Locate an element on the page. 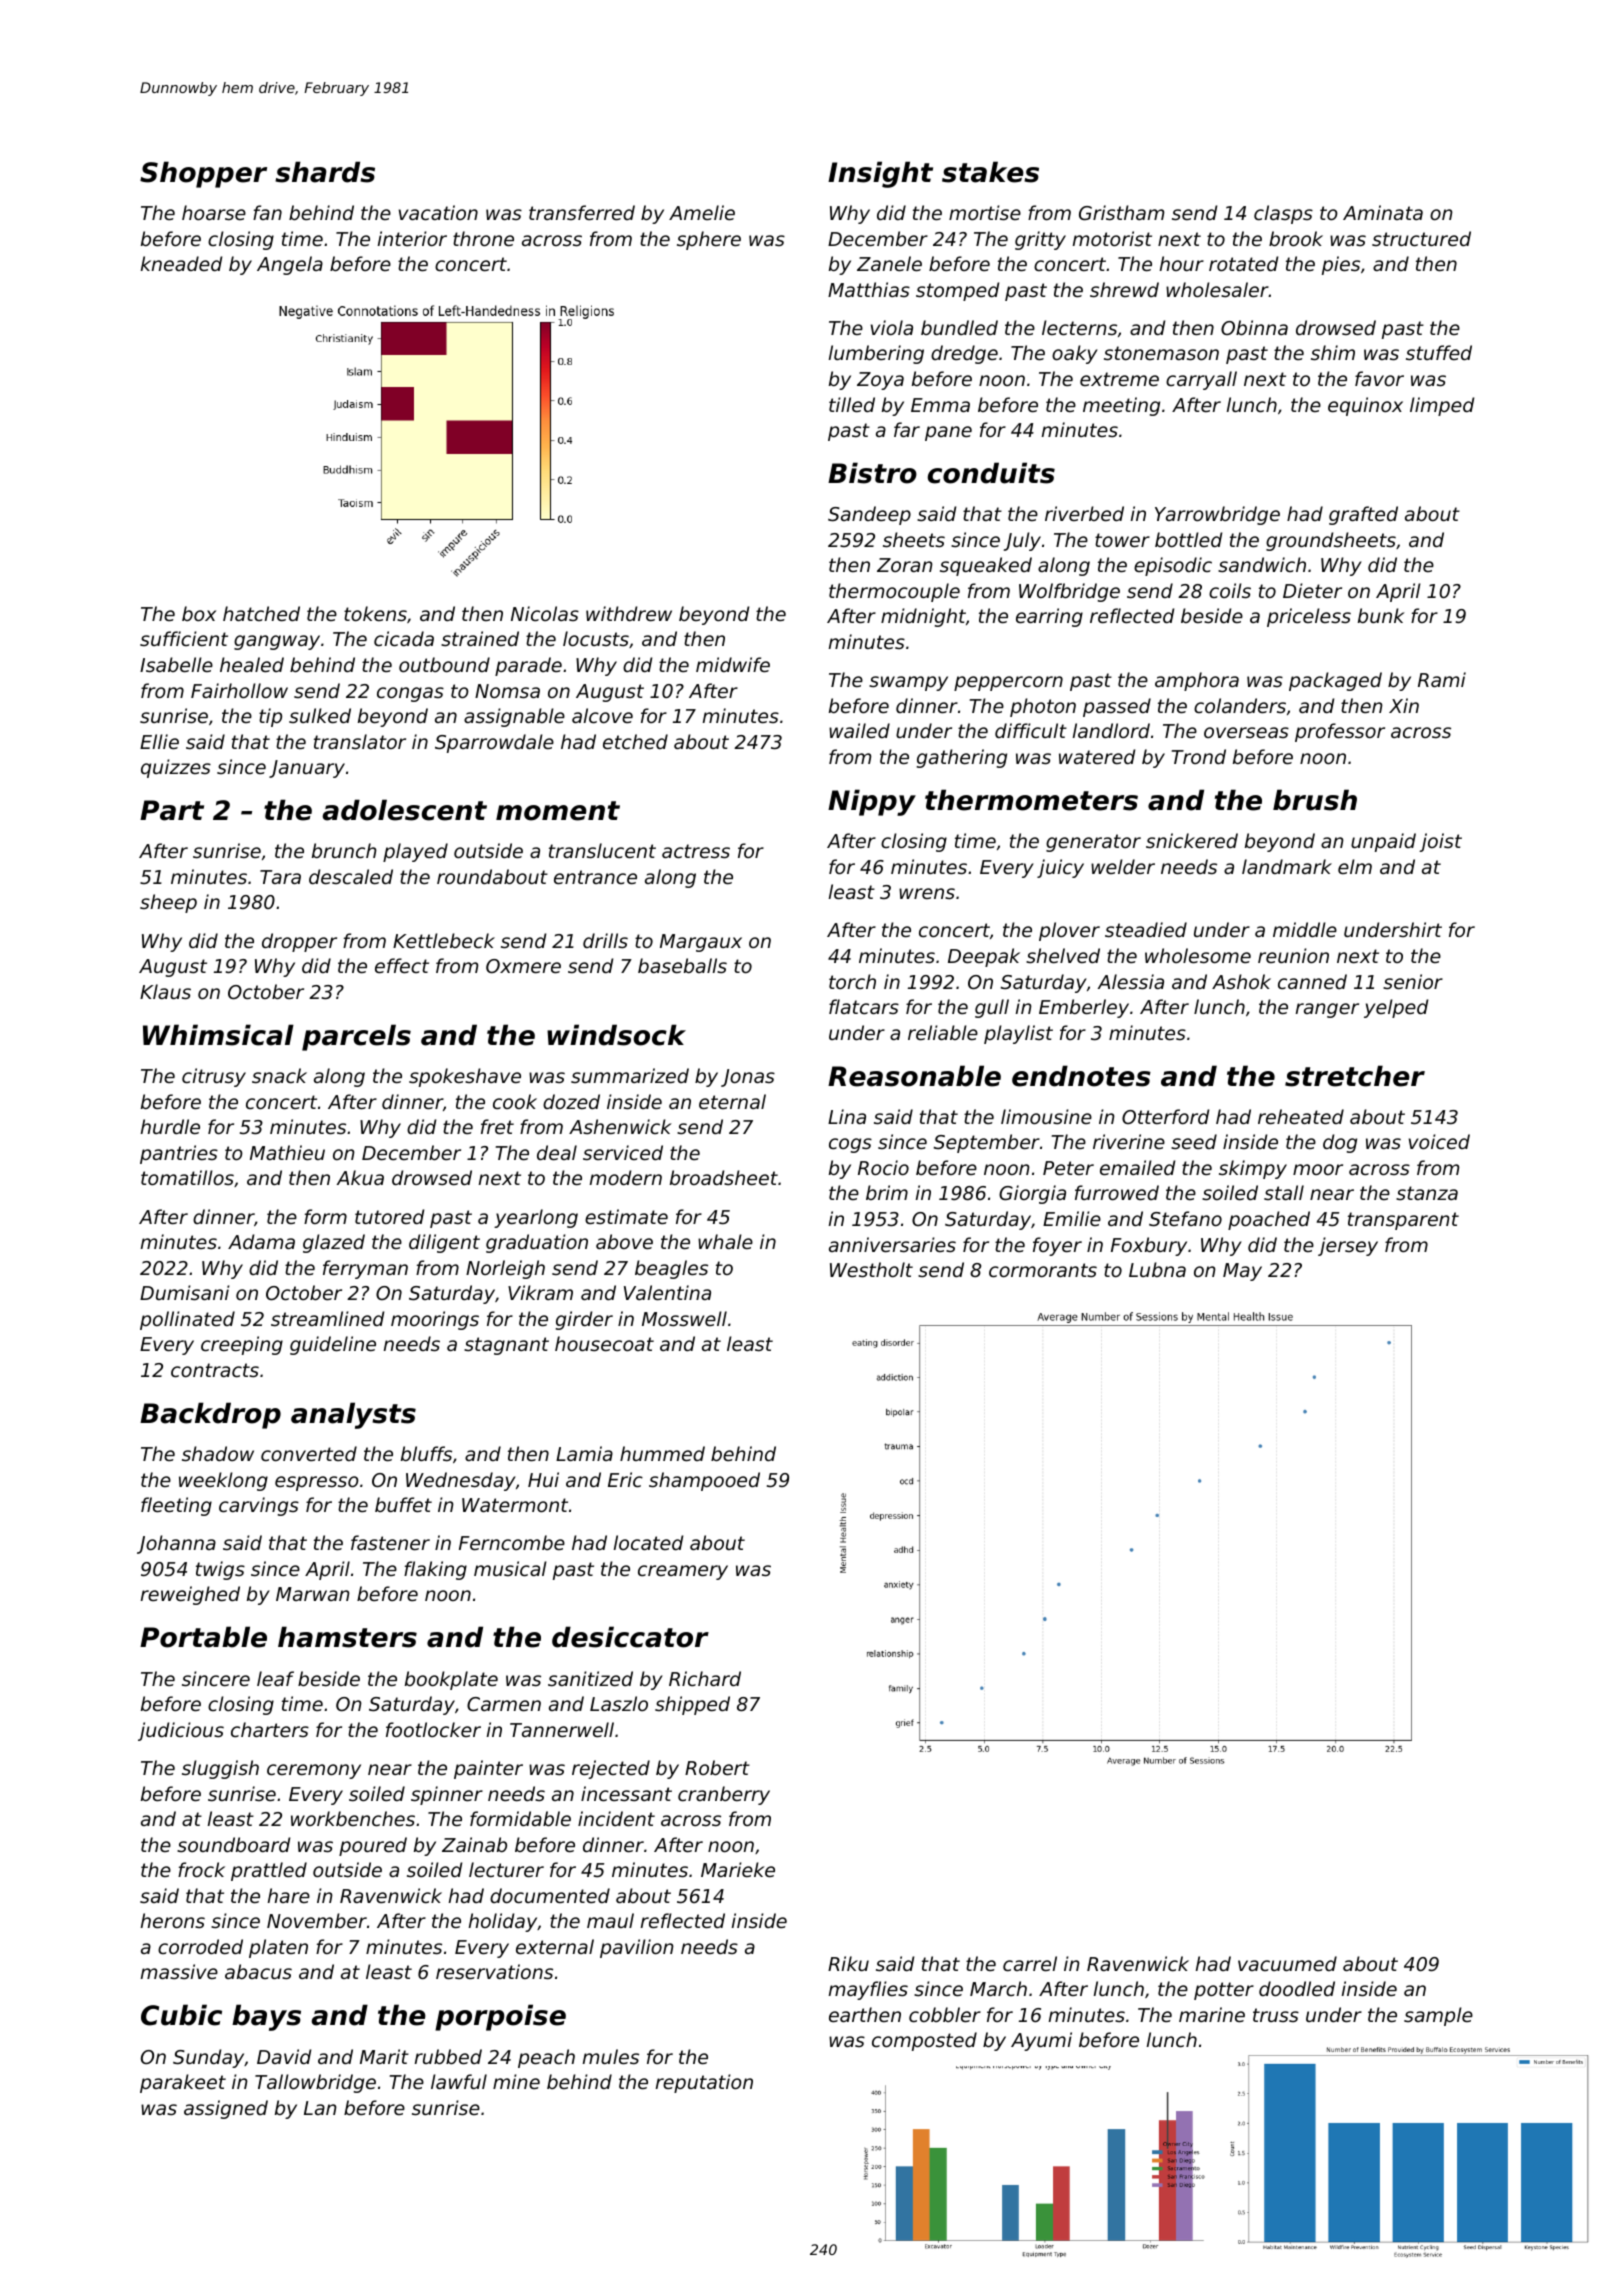  box is located at coordinates (199, 613).
